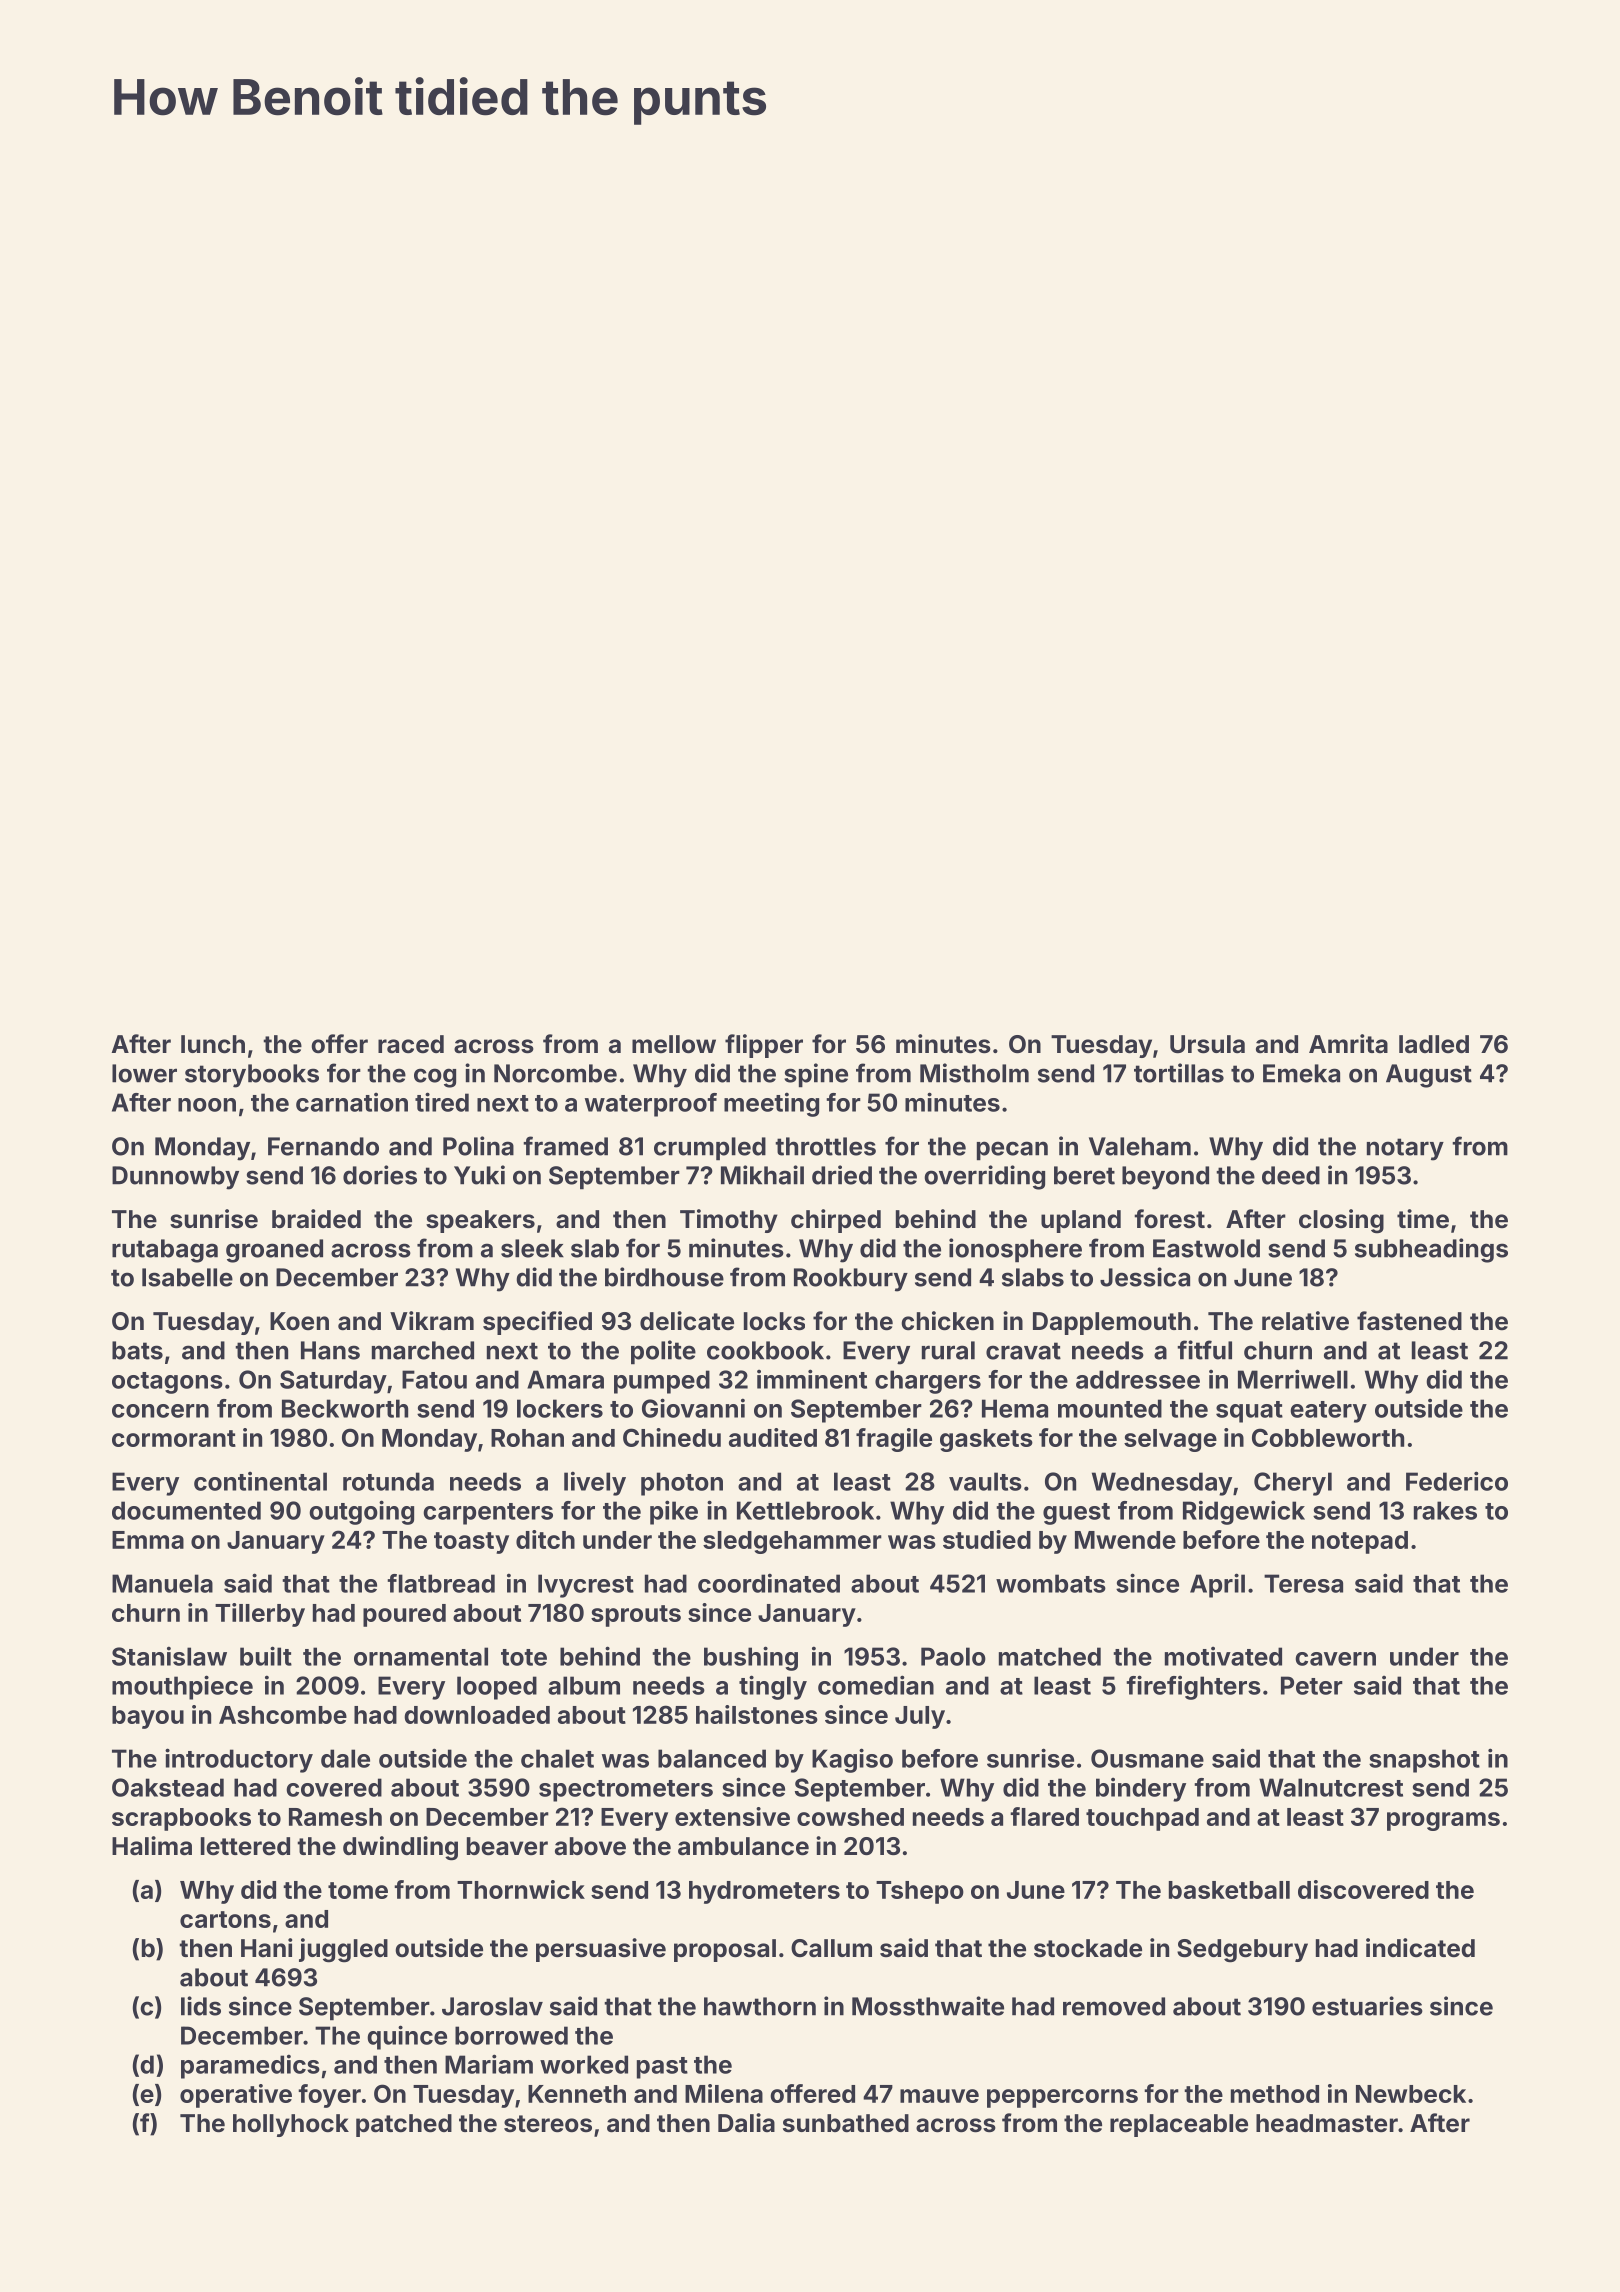 Image resolution: width=1620 pixels, height=2292 pixels. Describe the element at coordinates (421, 1656) in the document. I see `ornamental` at that location.
